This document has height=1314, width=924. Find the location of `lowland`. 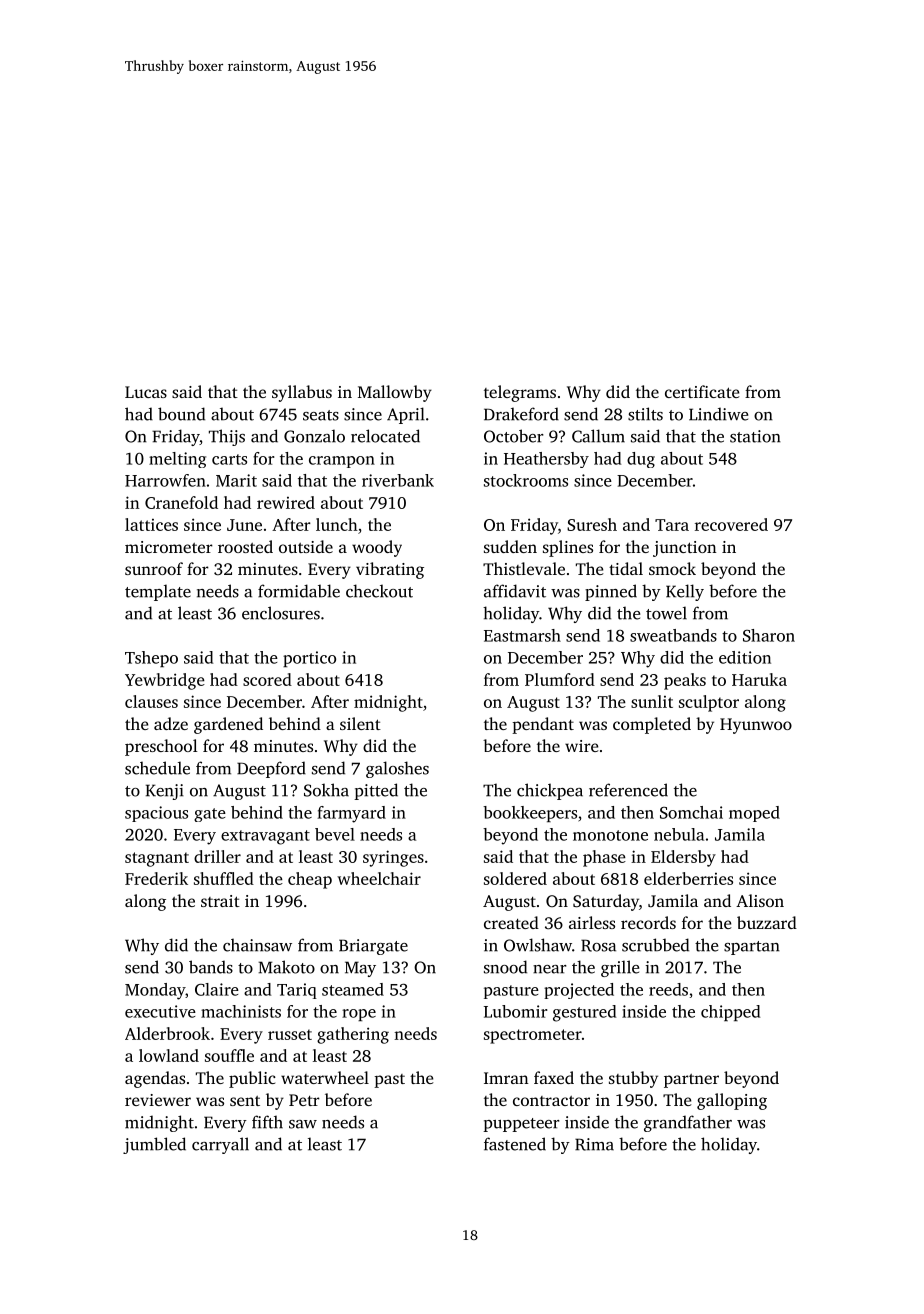

lowland is located at coordinates (169, 1055).
